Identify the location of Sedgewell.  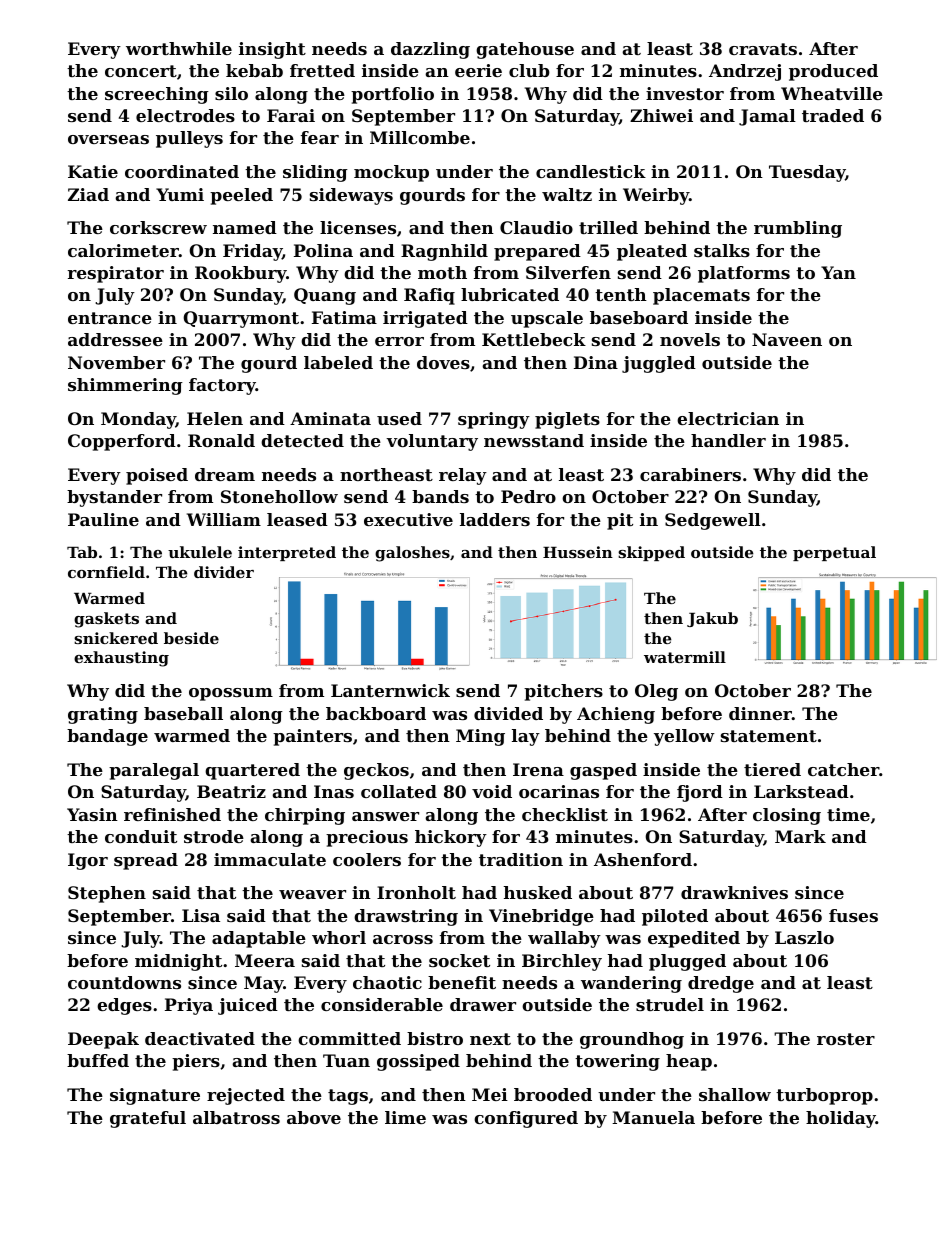
(713, 521).
